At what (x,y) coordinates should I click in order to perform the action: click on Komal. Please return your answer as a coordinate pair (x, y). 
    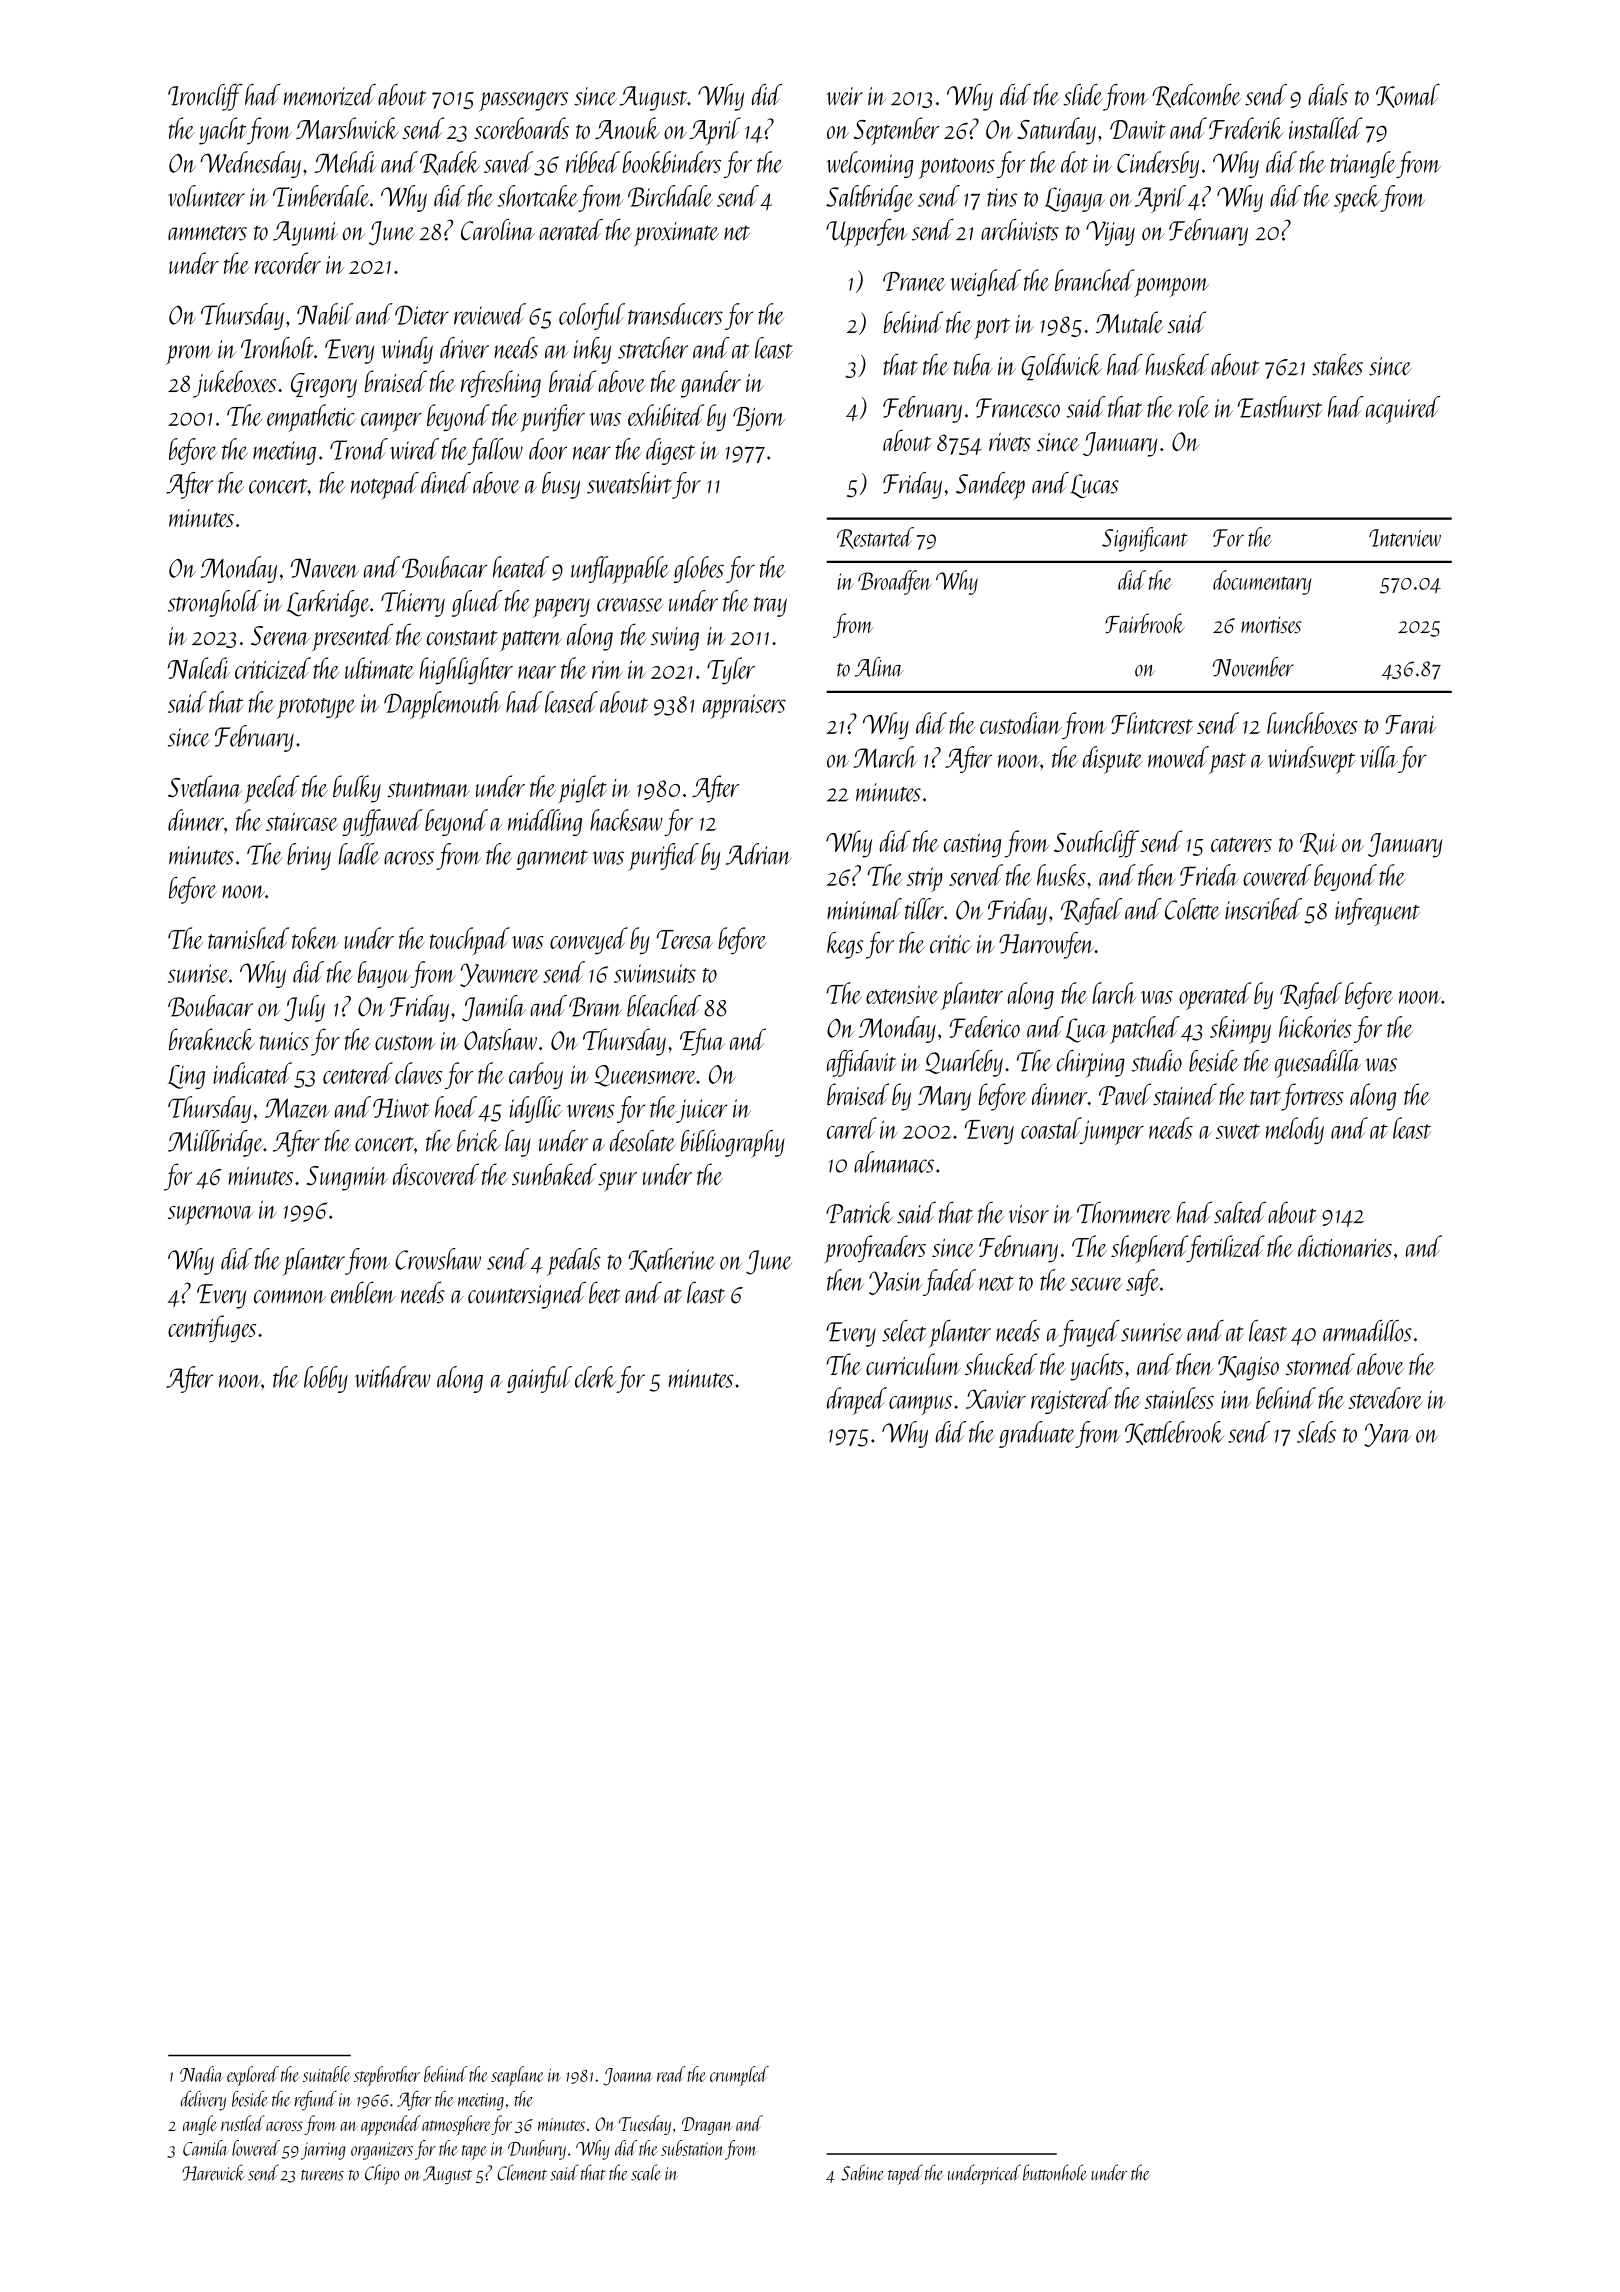
    Looking at the image, I should click on (1408, 96).
